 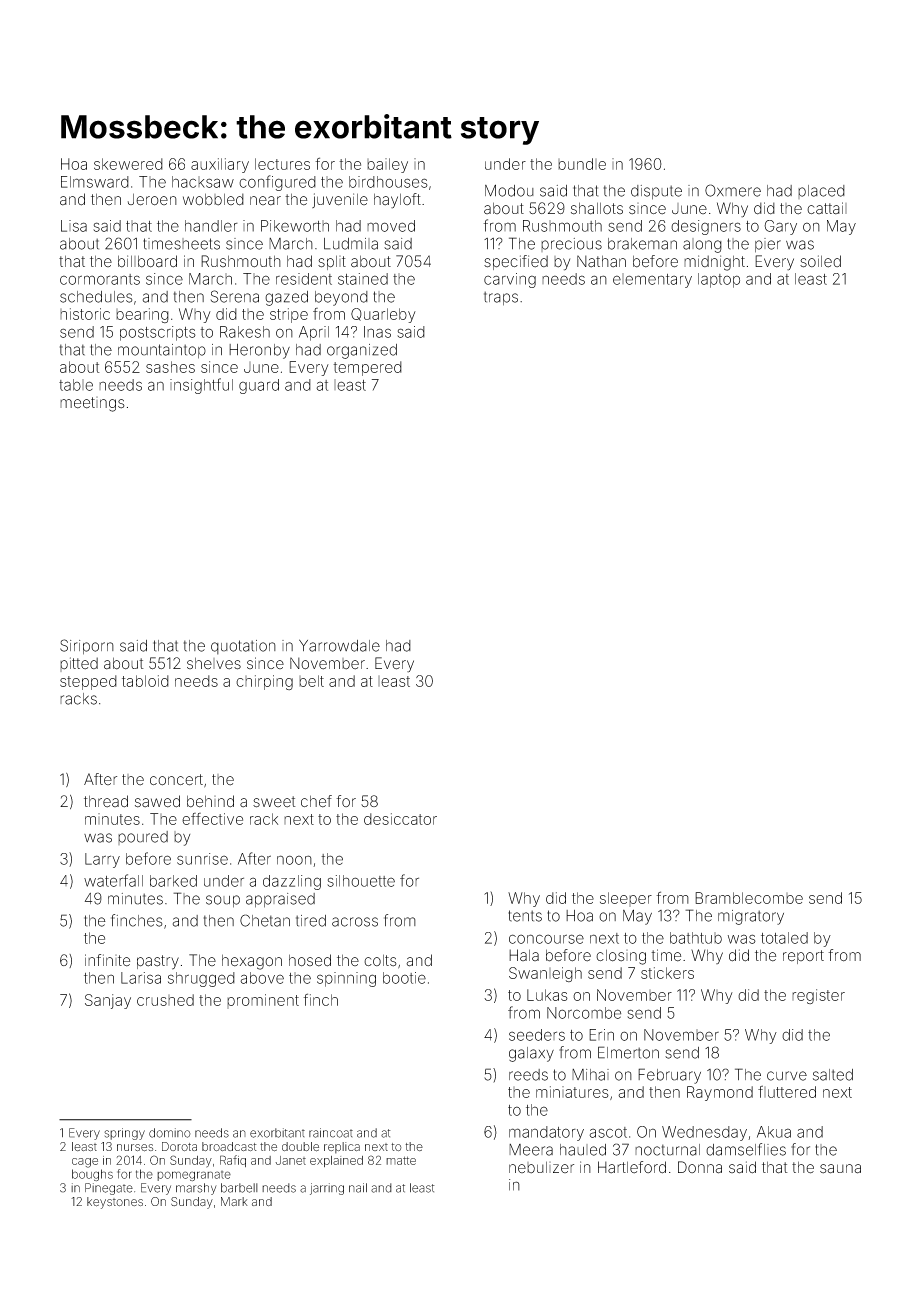 What do you see at coordinates (88, 682) in the image?
I see `stepped` at bounding box center [88, 682].
